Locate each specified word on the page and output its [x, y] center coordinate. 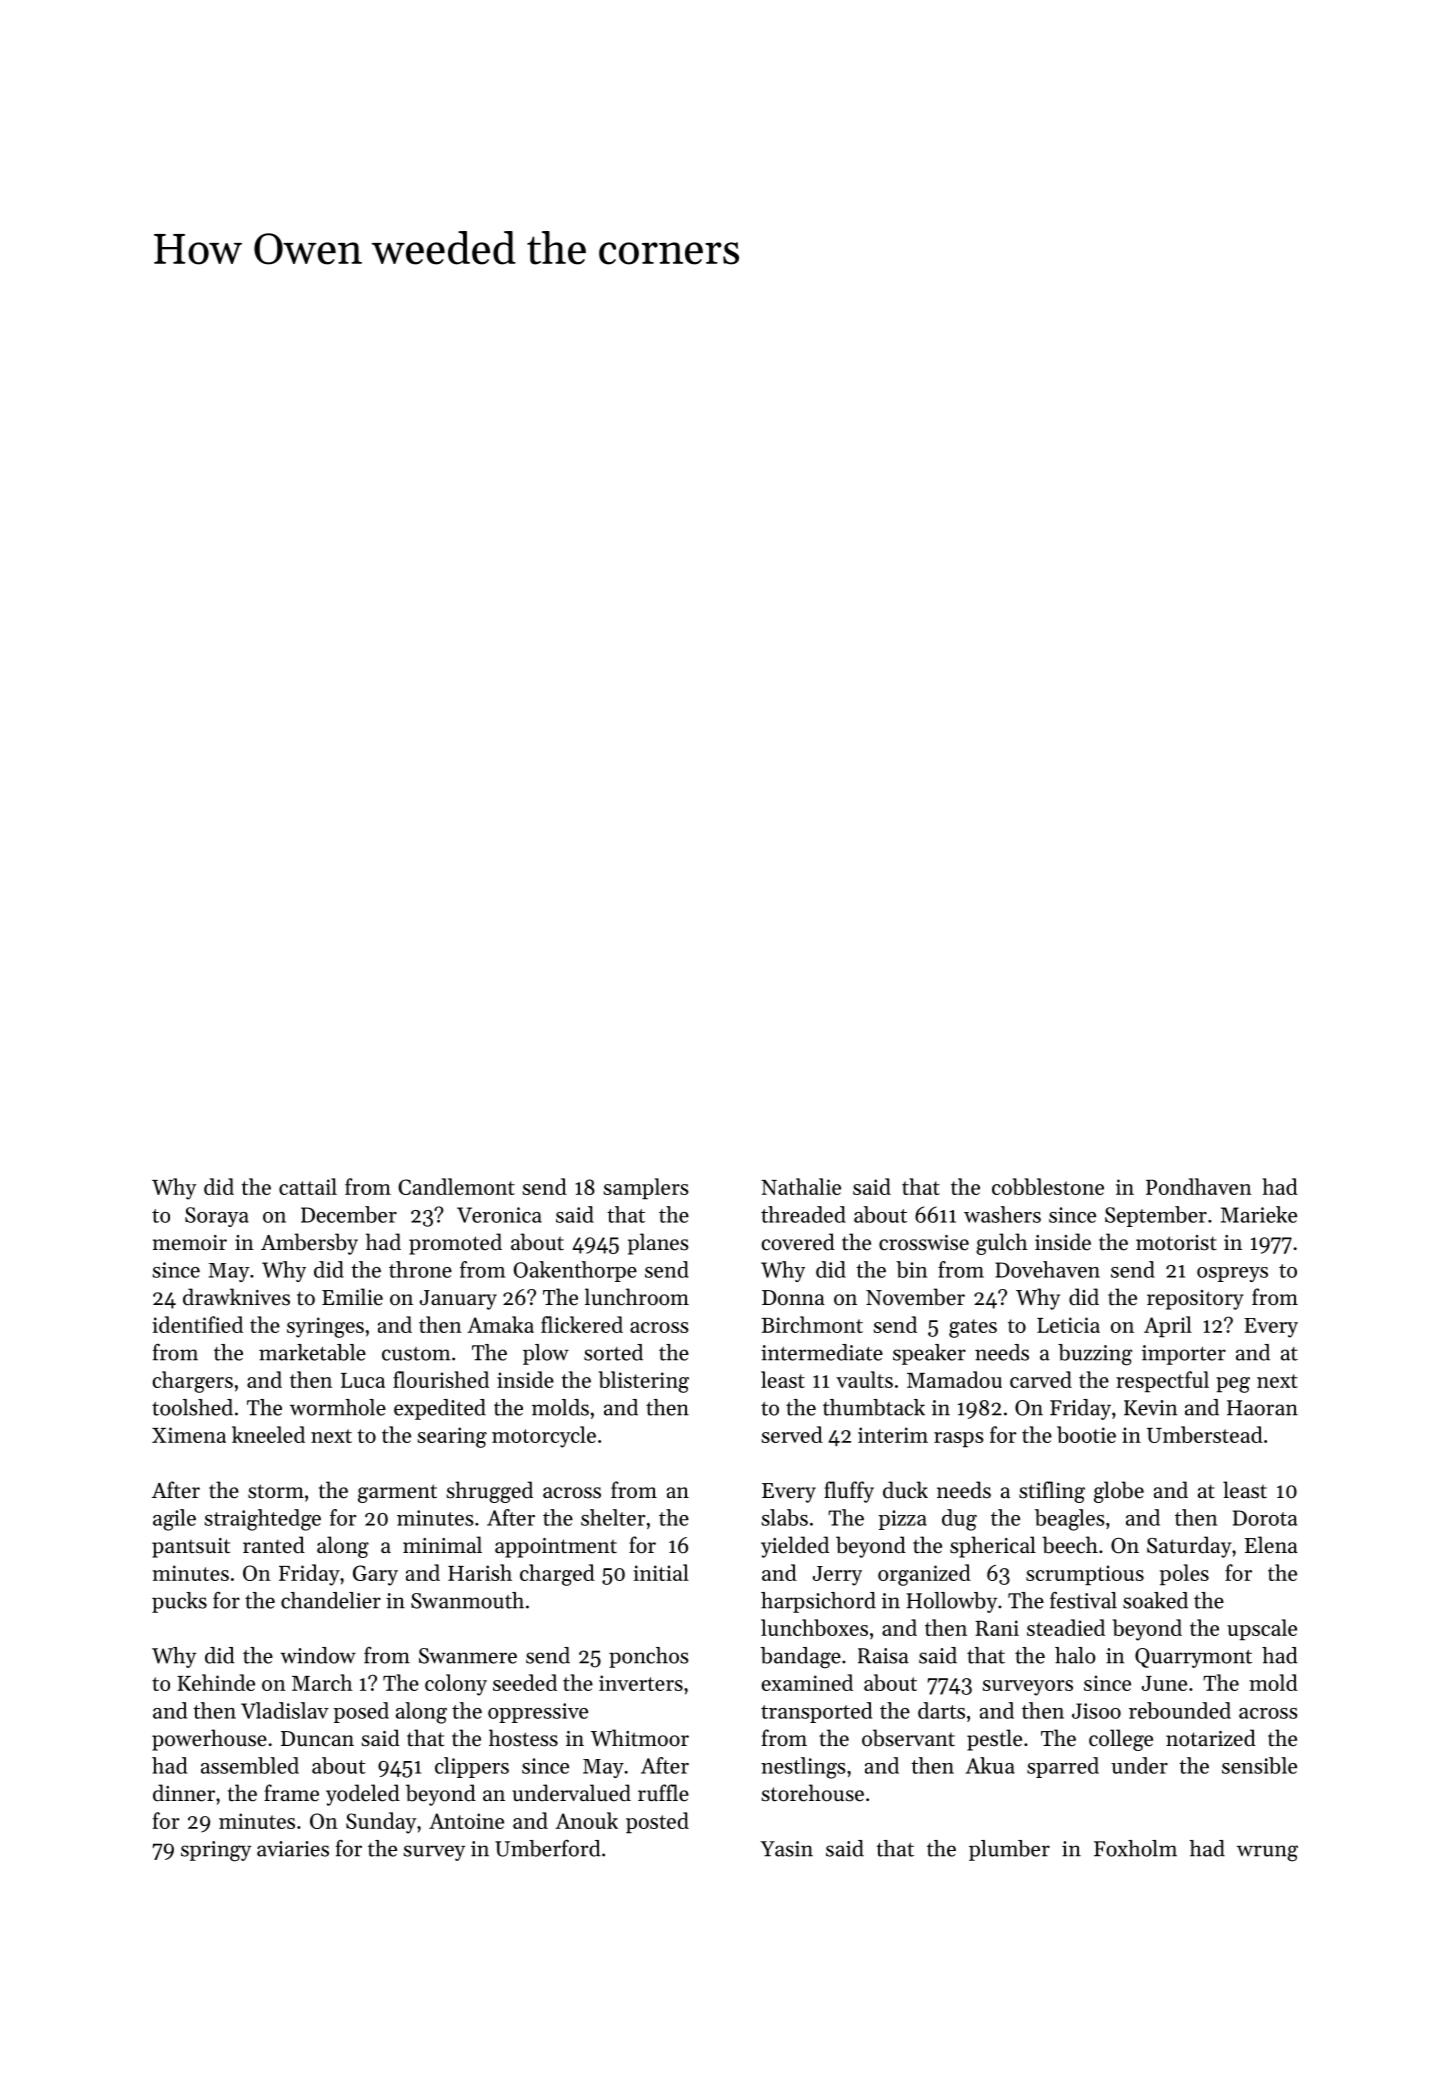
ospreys [1232, 1274]
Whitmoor [640, 1738]
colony [456, 1685]
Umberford [548, 1848]
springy [216, 1851]
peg [1233, 1385]
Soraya [217, 1217]
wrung [1267, 1853]
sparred [1063, 1767]
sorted [613, 1352]
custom [416, 1354]
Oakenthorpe [575, 1271]
